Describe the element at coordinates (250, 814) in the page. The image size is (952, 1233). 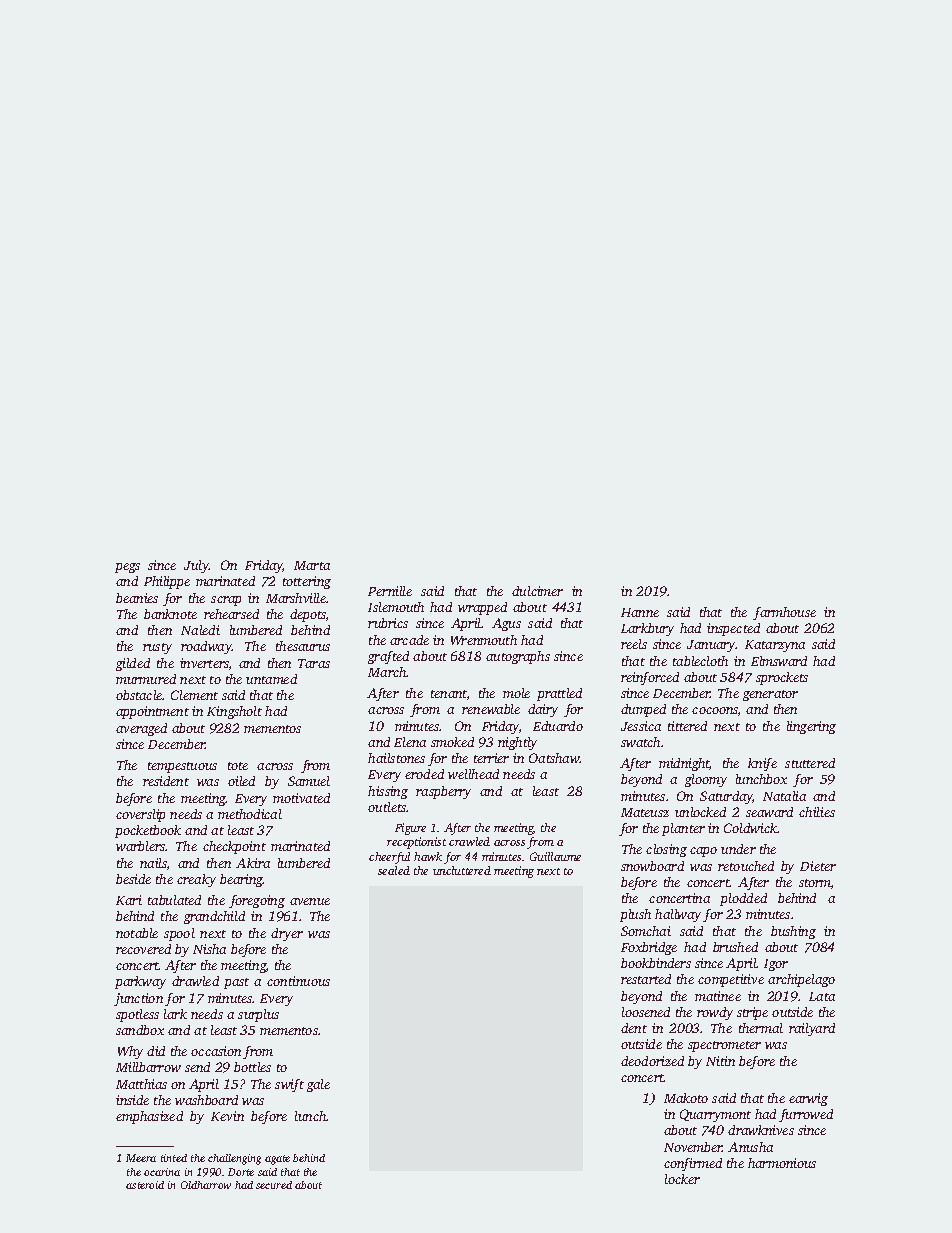
I see `methodical` at that location.
